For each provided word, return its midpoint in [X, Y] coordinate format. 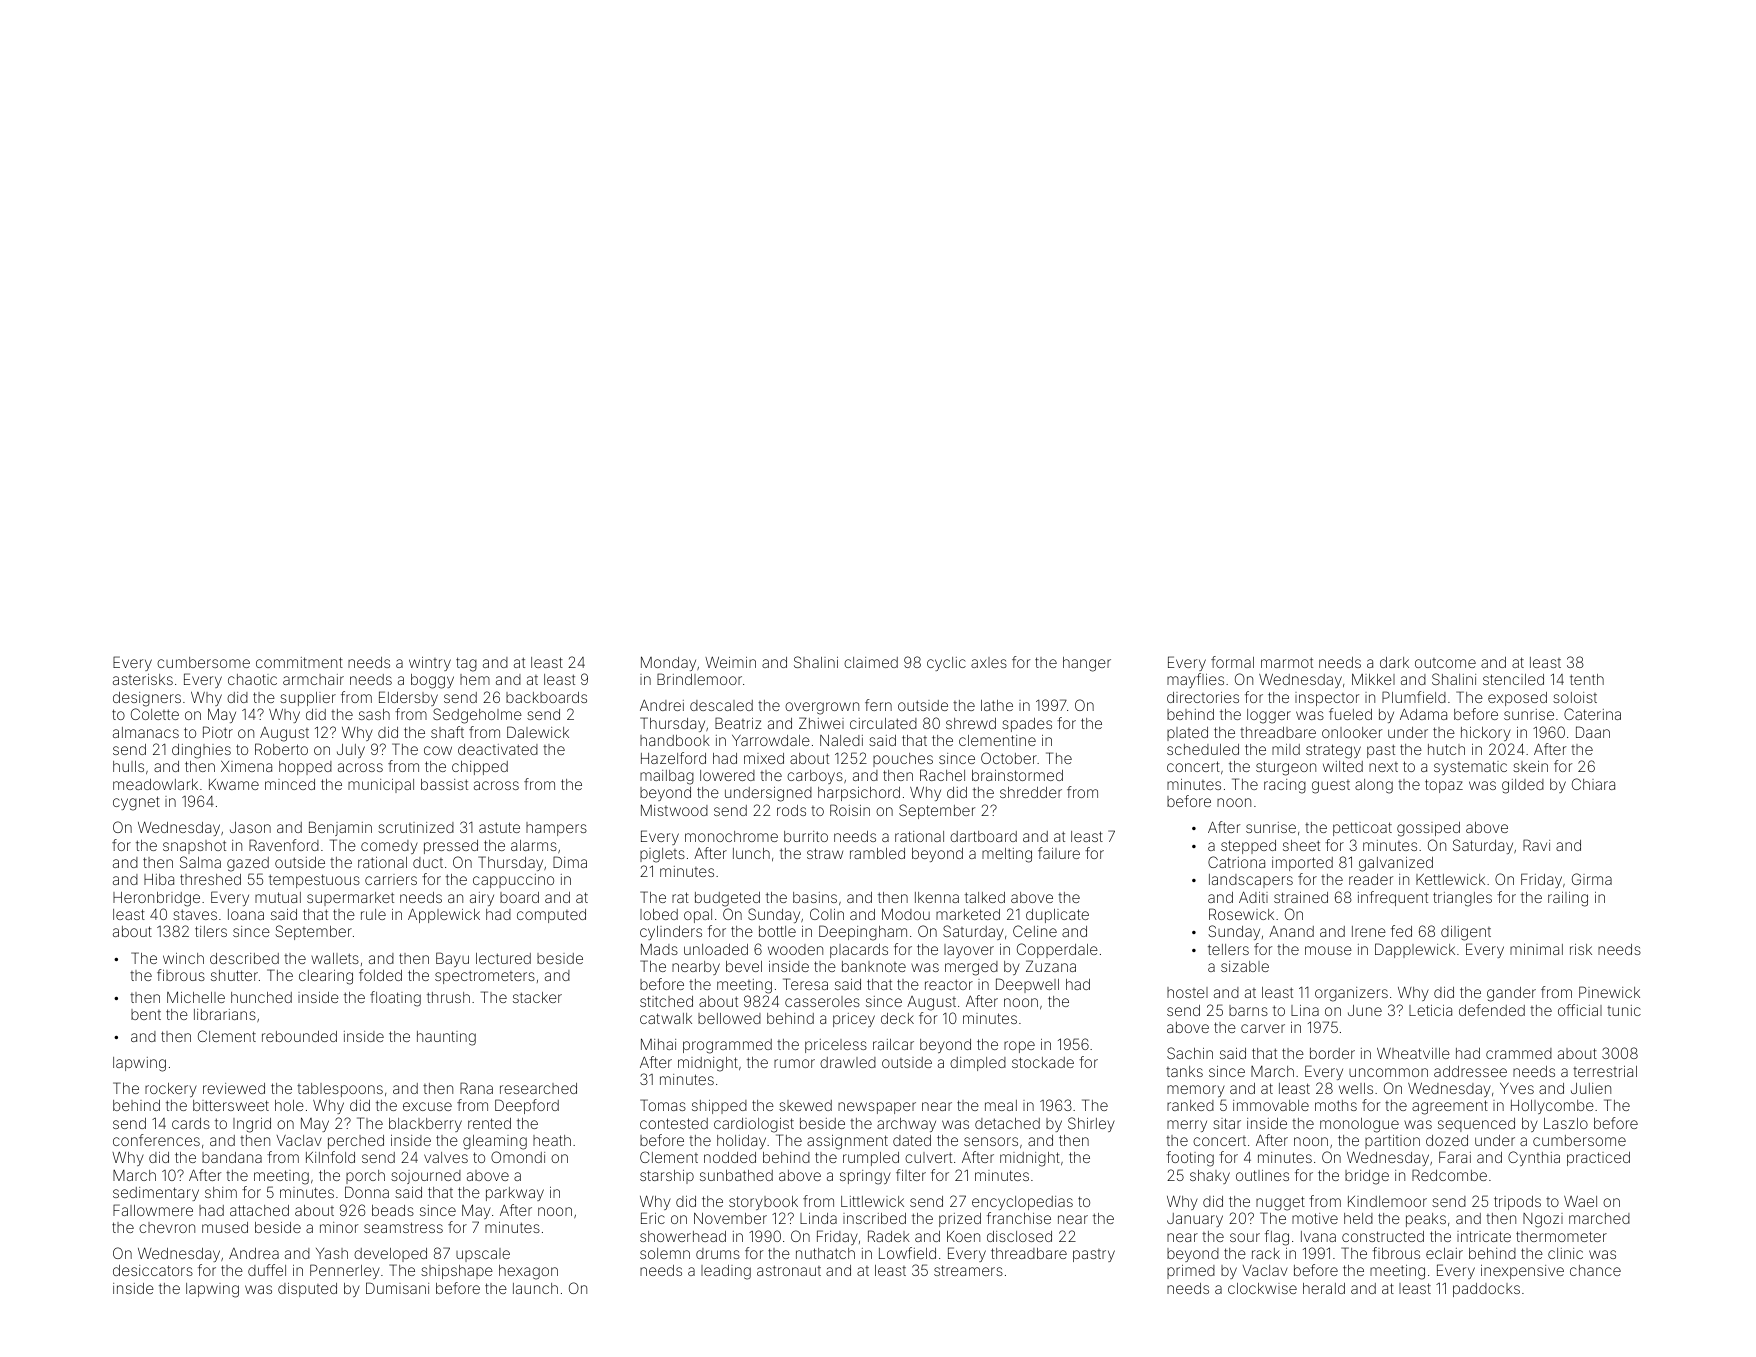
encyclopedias [1022, 1203]
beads [393, 1210]
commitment [299, 662]
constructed [1383, 1236]
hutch [1446, 749]
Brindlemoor [699, 679]
